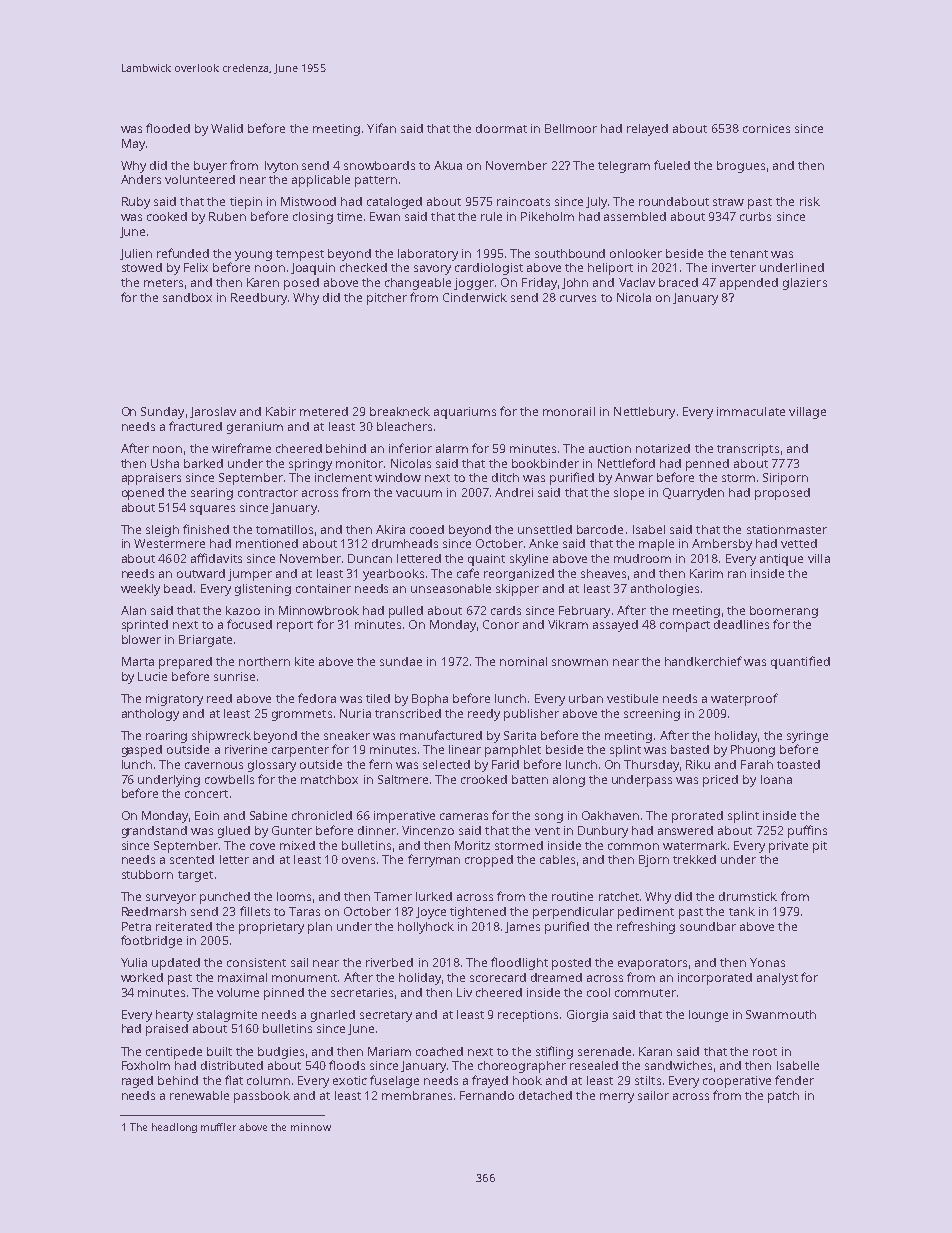 The width and height of the screenshot is (952, 1233). I want to click on braced, so click(678, 282).
